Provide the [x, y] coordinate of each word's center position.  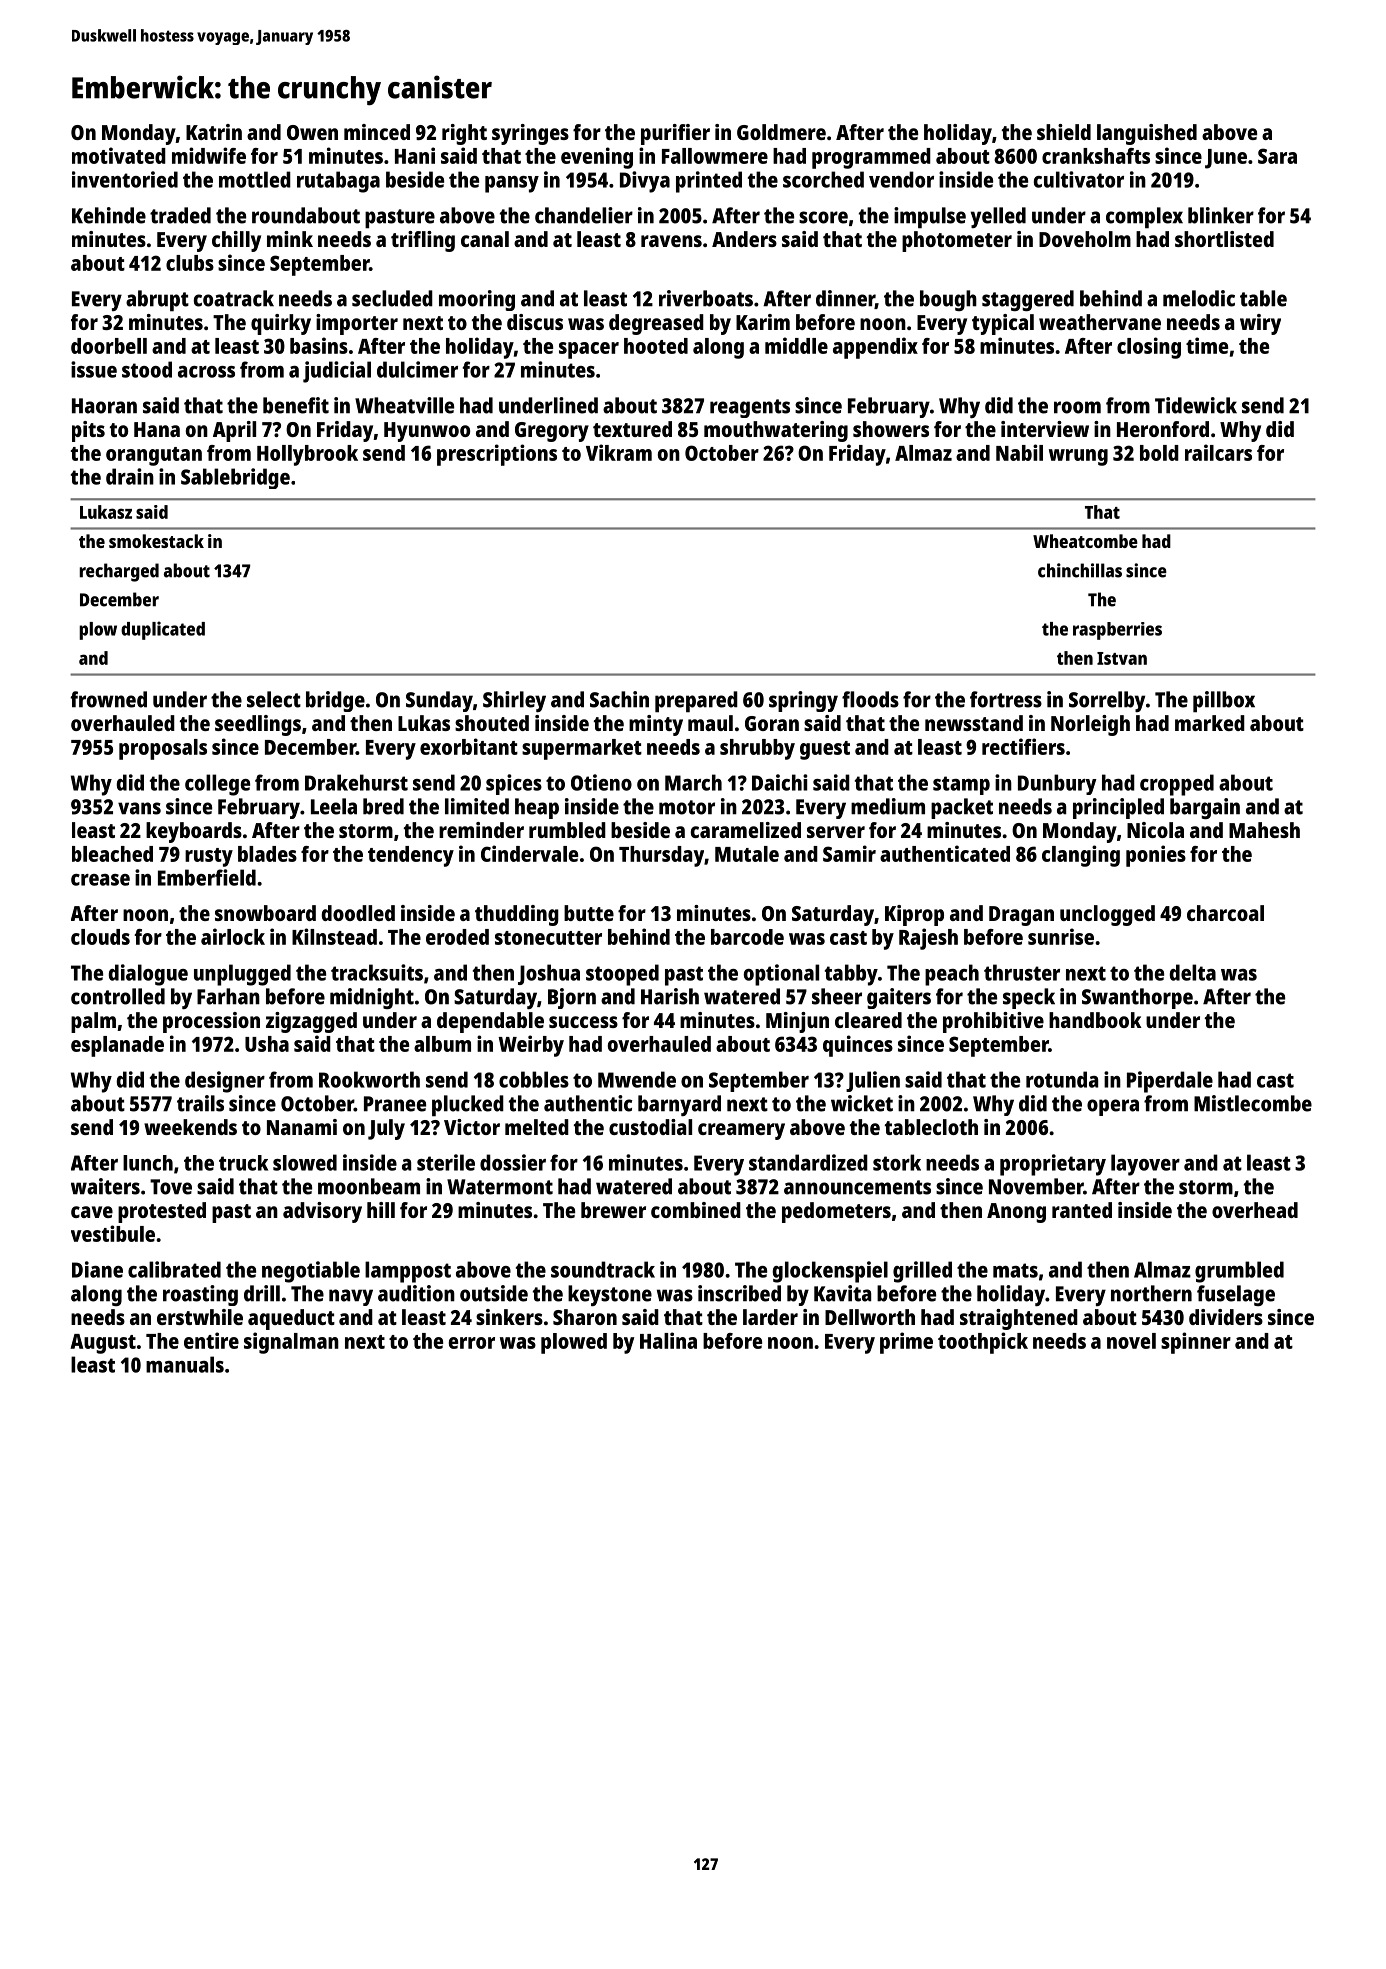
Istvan [1122, 658]
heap [537, 808]
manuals [185, 1364]
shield [1064, 132]
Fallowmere [715, 156]
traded [180, 215]
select [274, 699]
